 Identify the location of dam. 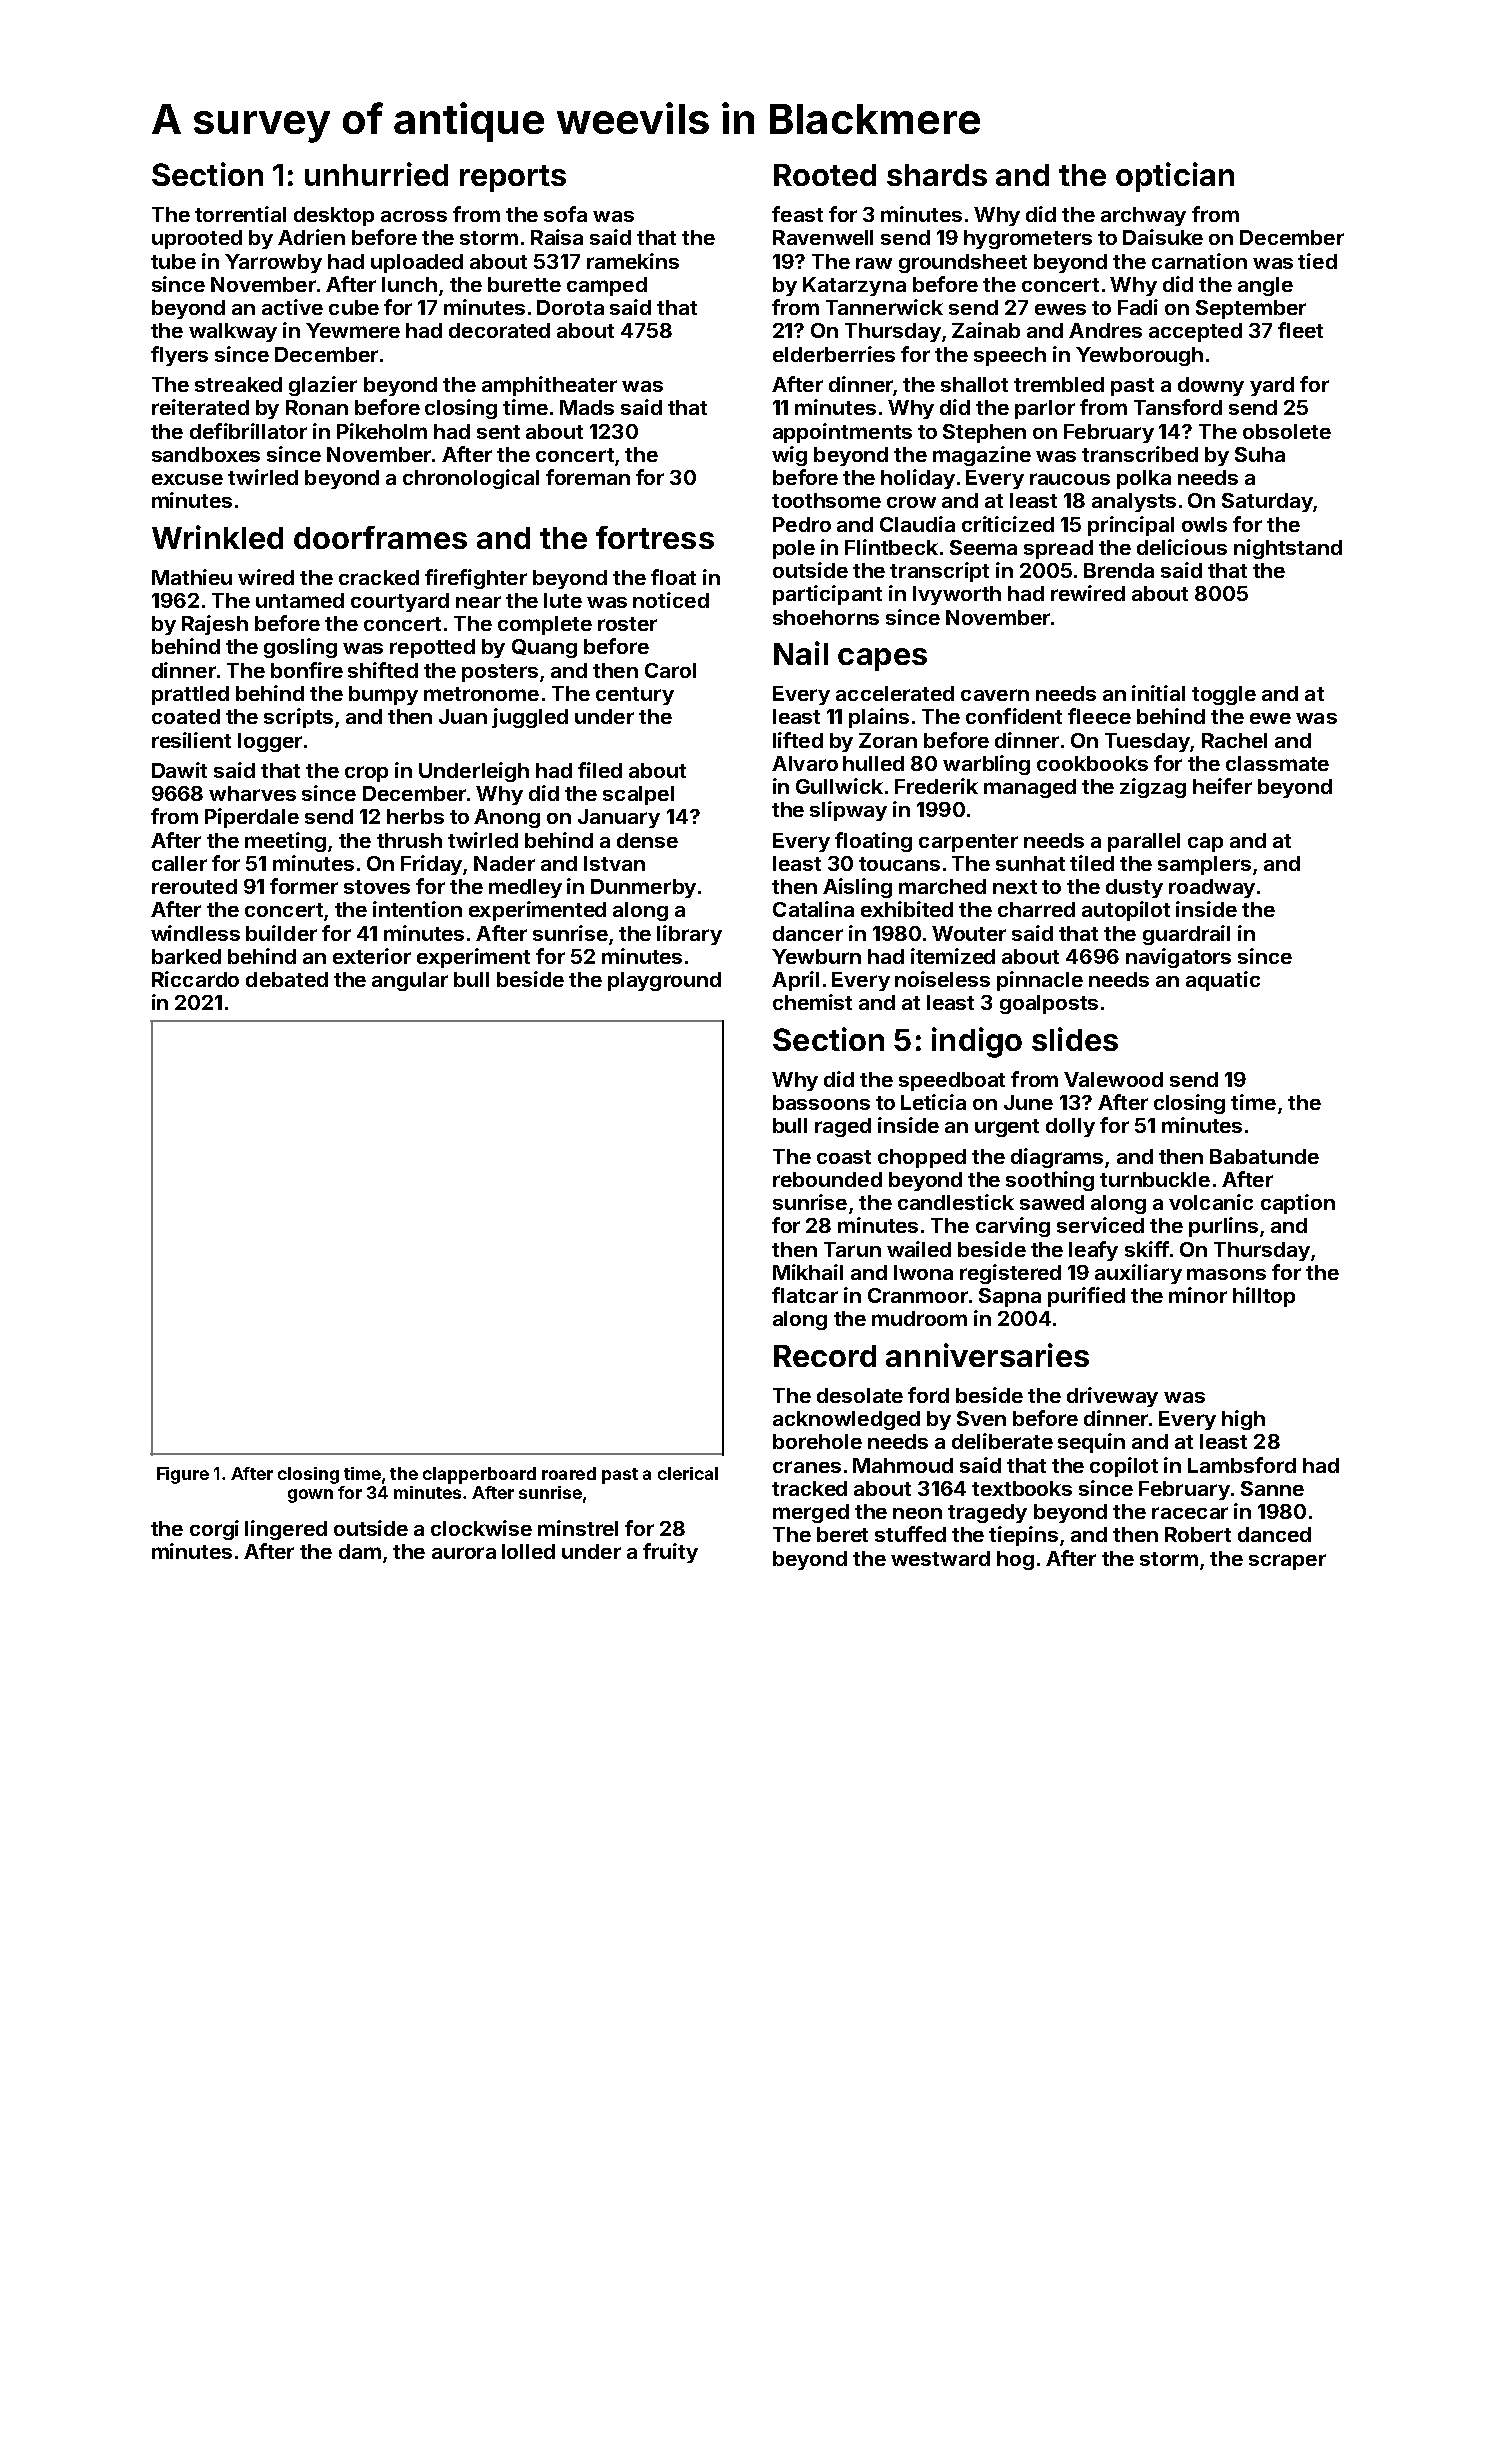
(360, 1551).
